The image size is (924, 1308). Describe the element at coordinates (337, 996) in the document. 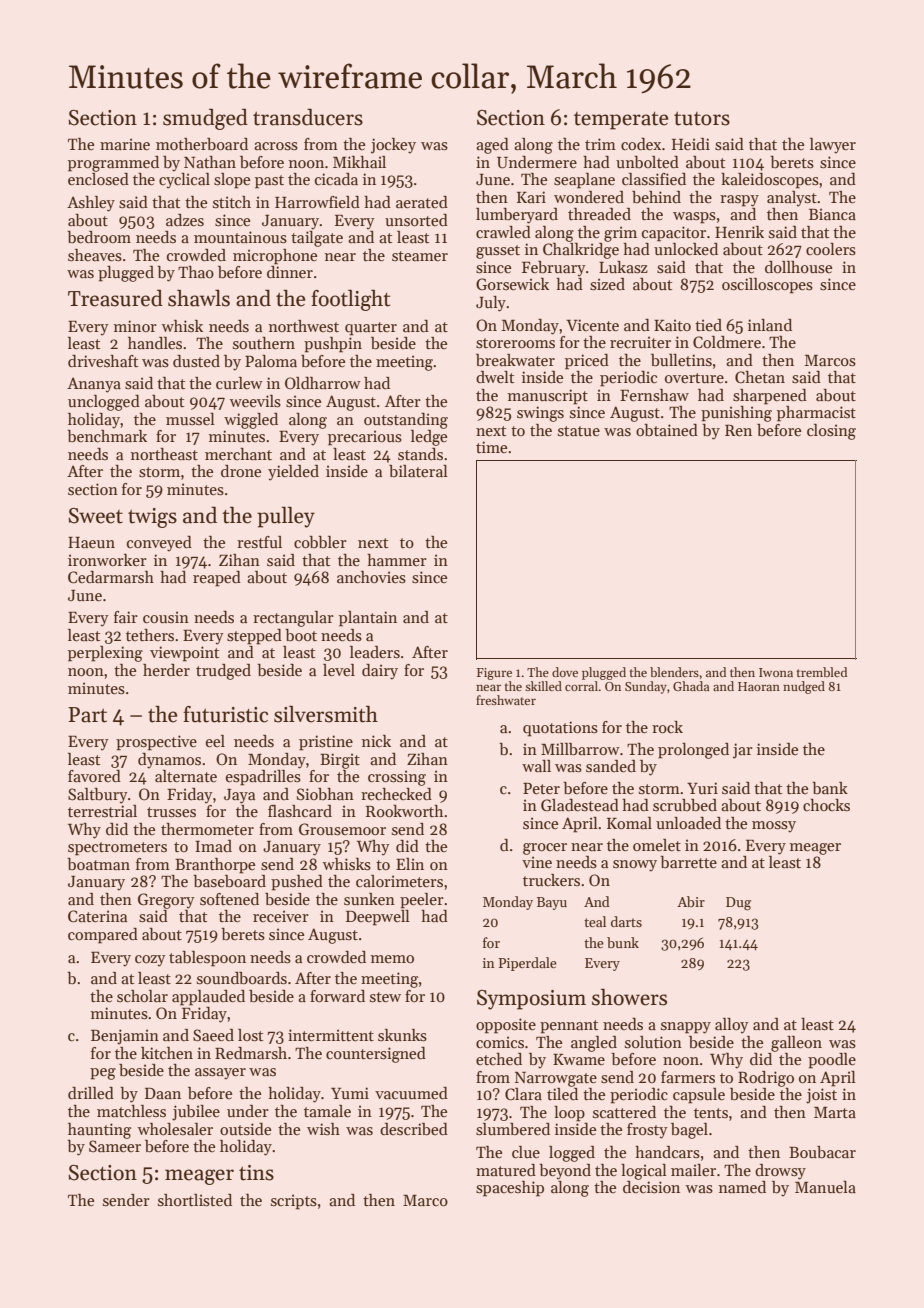

I see `forward` at that location.
